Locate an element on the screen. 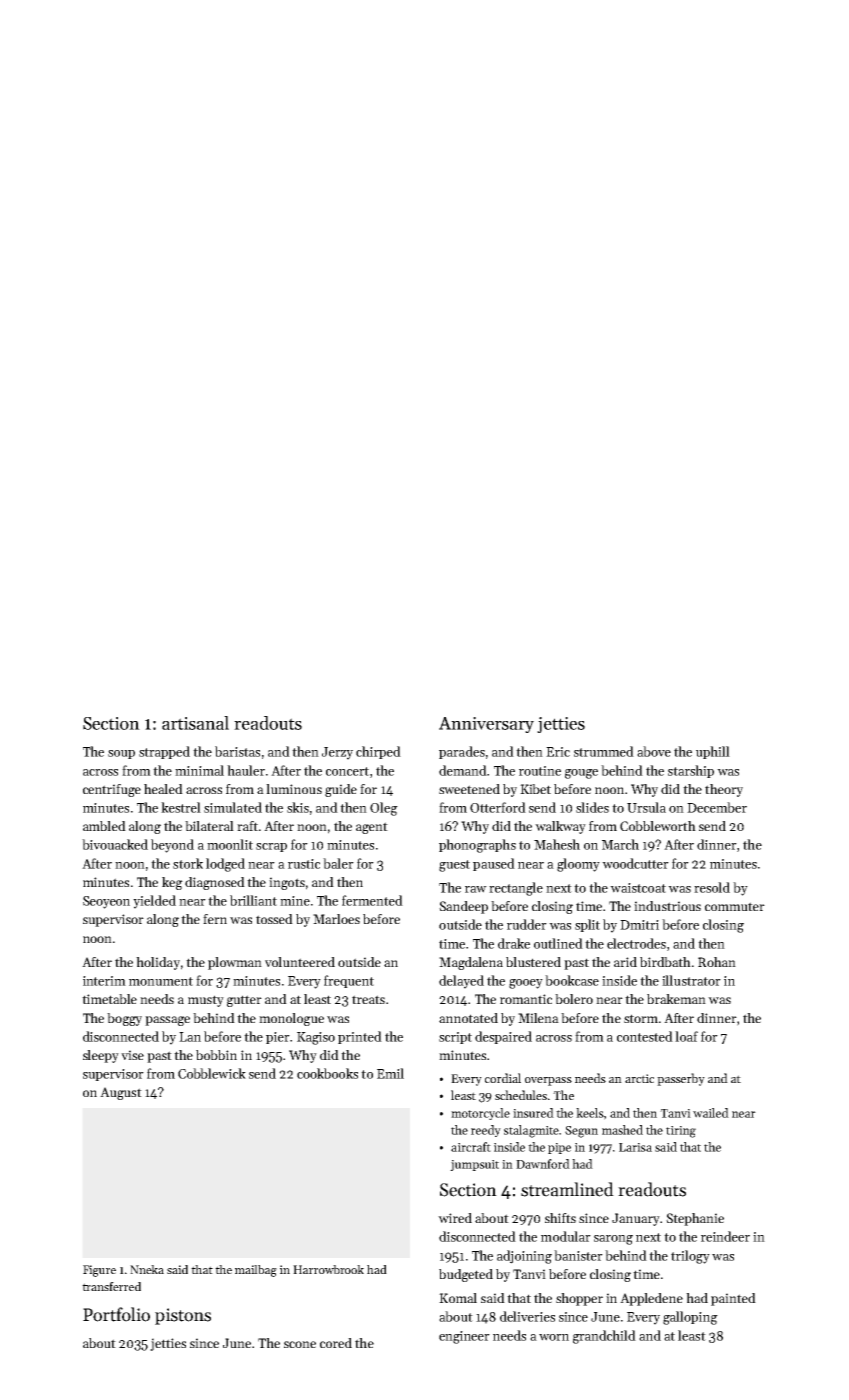  baler is located at coordinates (338, 863).
